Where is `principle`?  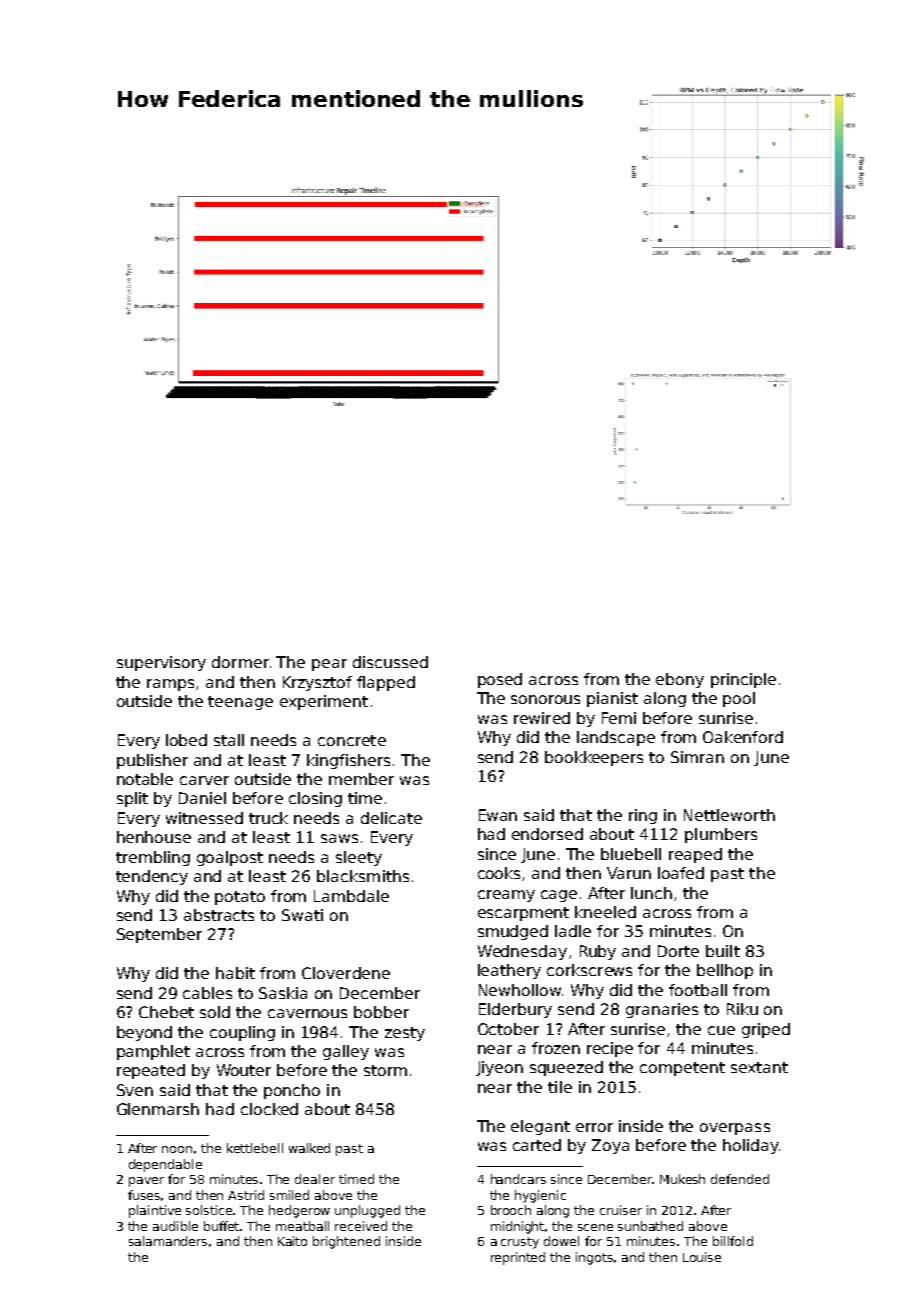
principle is located at coordinates (743, 680).
